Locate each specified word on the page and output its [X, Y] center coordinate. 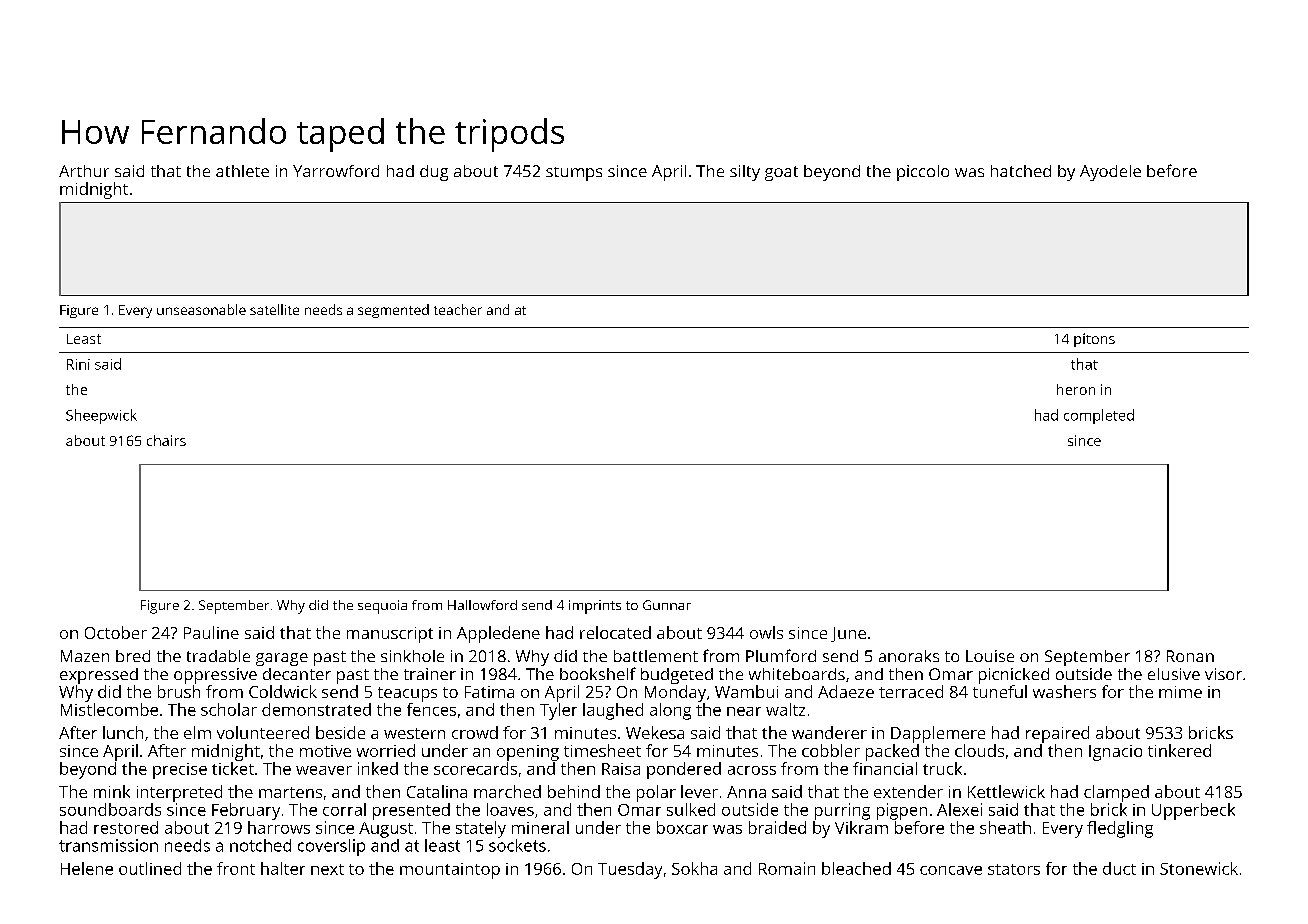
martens [290, 792]
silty [745, 173]
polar [656, 793]
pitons [1094, 340]
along [670, 711]
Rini [78, 364]
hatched [1021, 171]
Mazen [85, 656]
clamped [1116, 793]
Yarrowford [336, 171]
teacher [458, 309]
